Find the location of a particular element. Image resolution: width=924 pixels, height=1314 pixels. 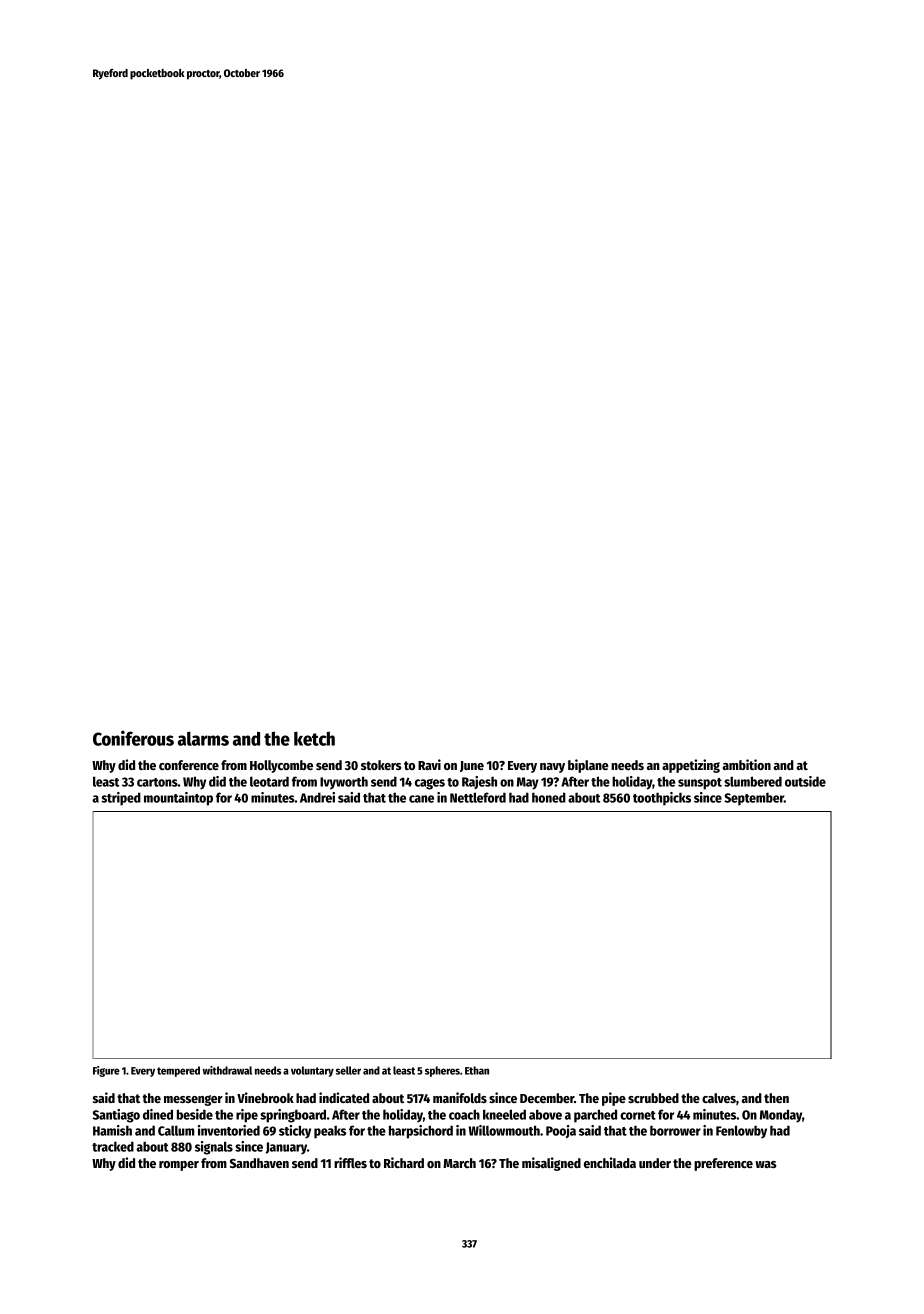

cane is located at coordinates (421, 799).
